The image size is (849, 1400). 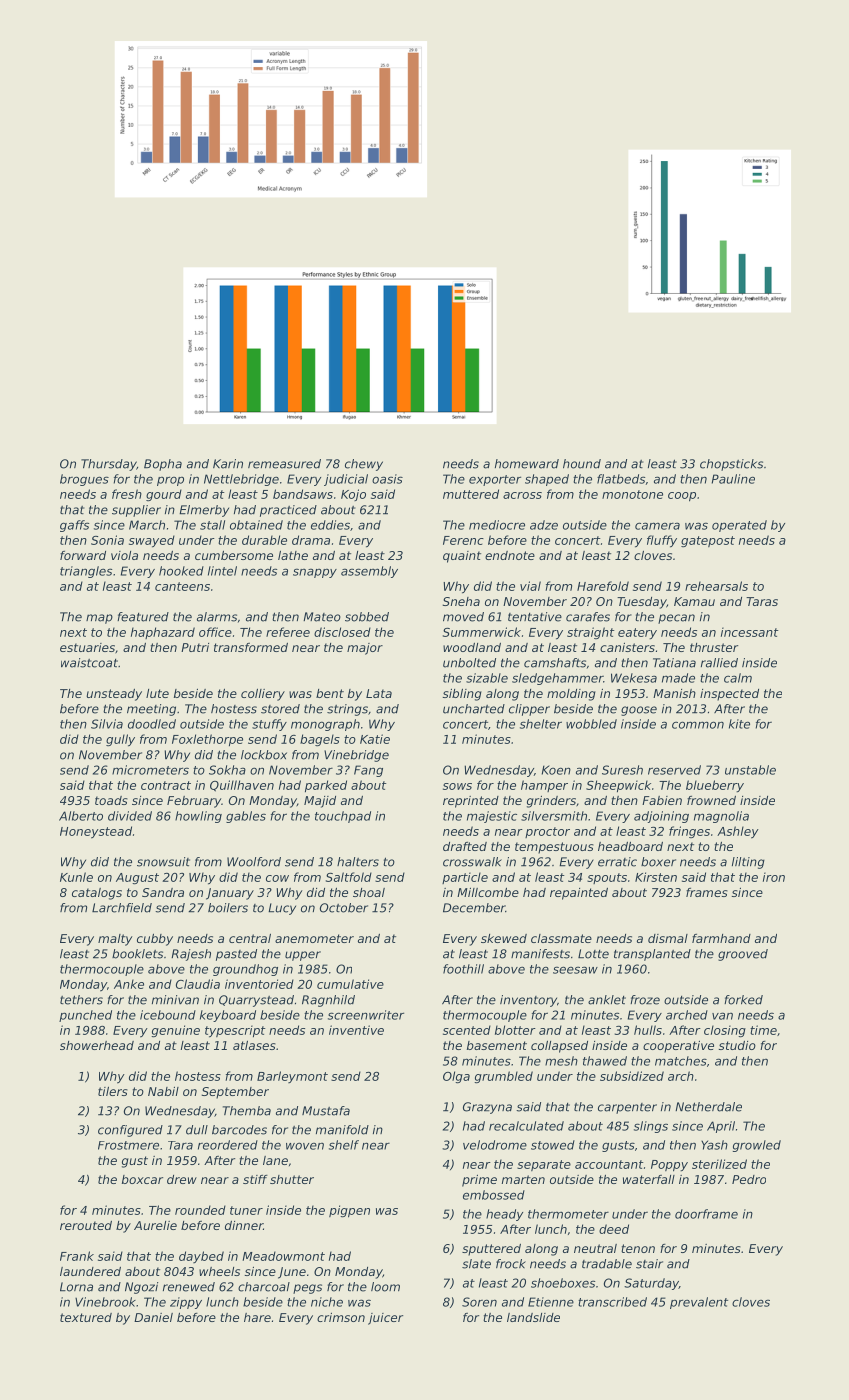 What do you see at coordinates (349, 1211) in the screenshot?
I see `pigpen` at bounding box center [349, 1211].
